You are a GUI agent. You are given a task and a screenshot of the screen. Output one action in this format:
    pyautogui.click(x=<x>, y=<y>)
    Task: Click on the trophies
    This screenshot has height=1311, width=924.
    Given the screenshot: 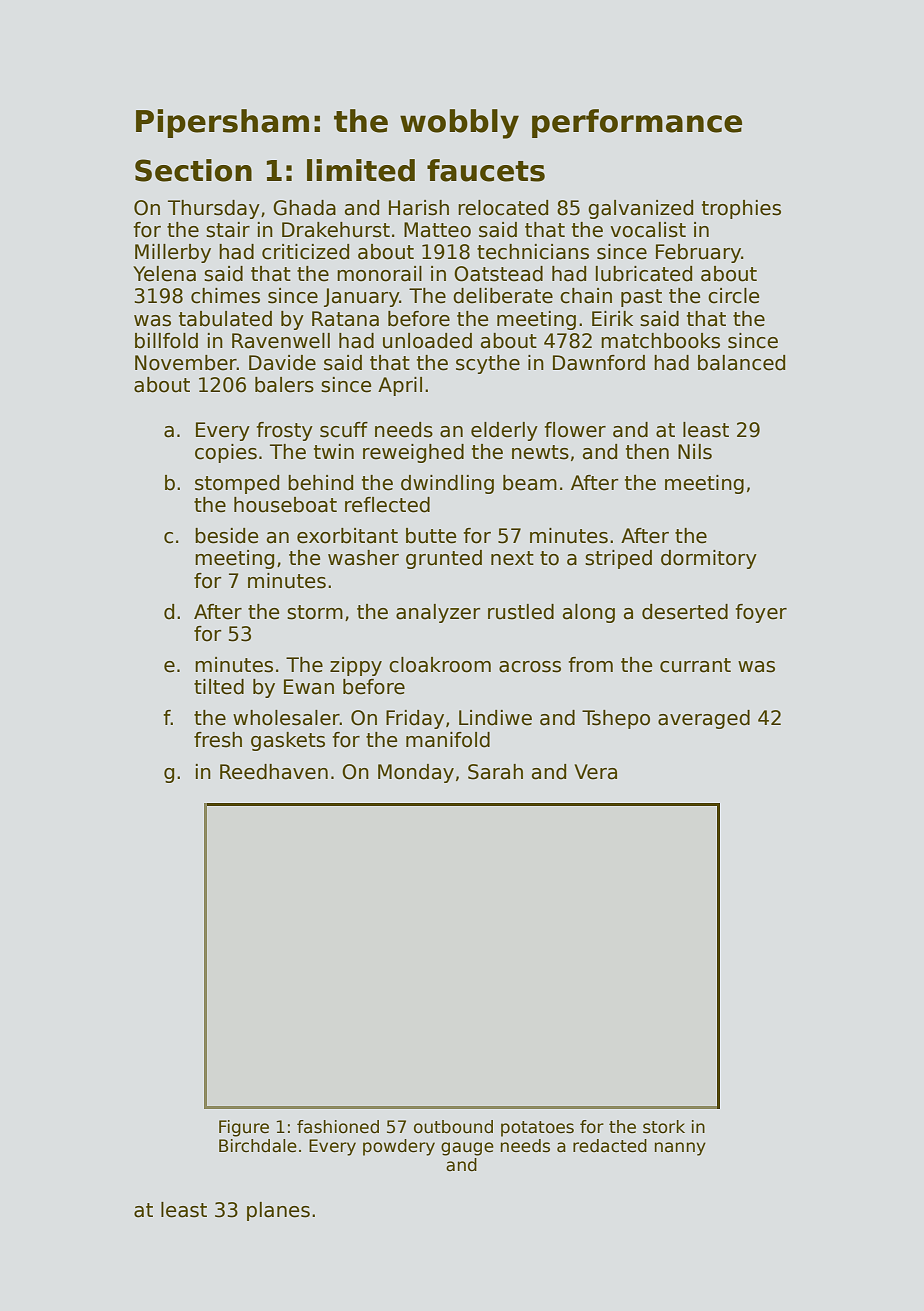 What is the action you would take?
    pyautogui.click(x=741, y=209)
